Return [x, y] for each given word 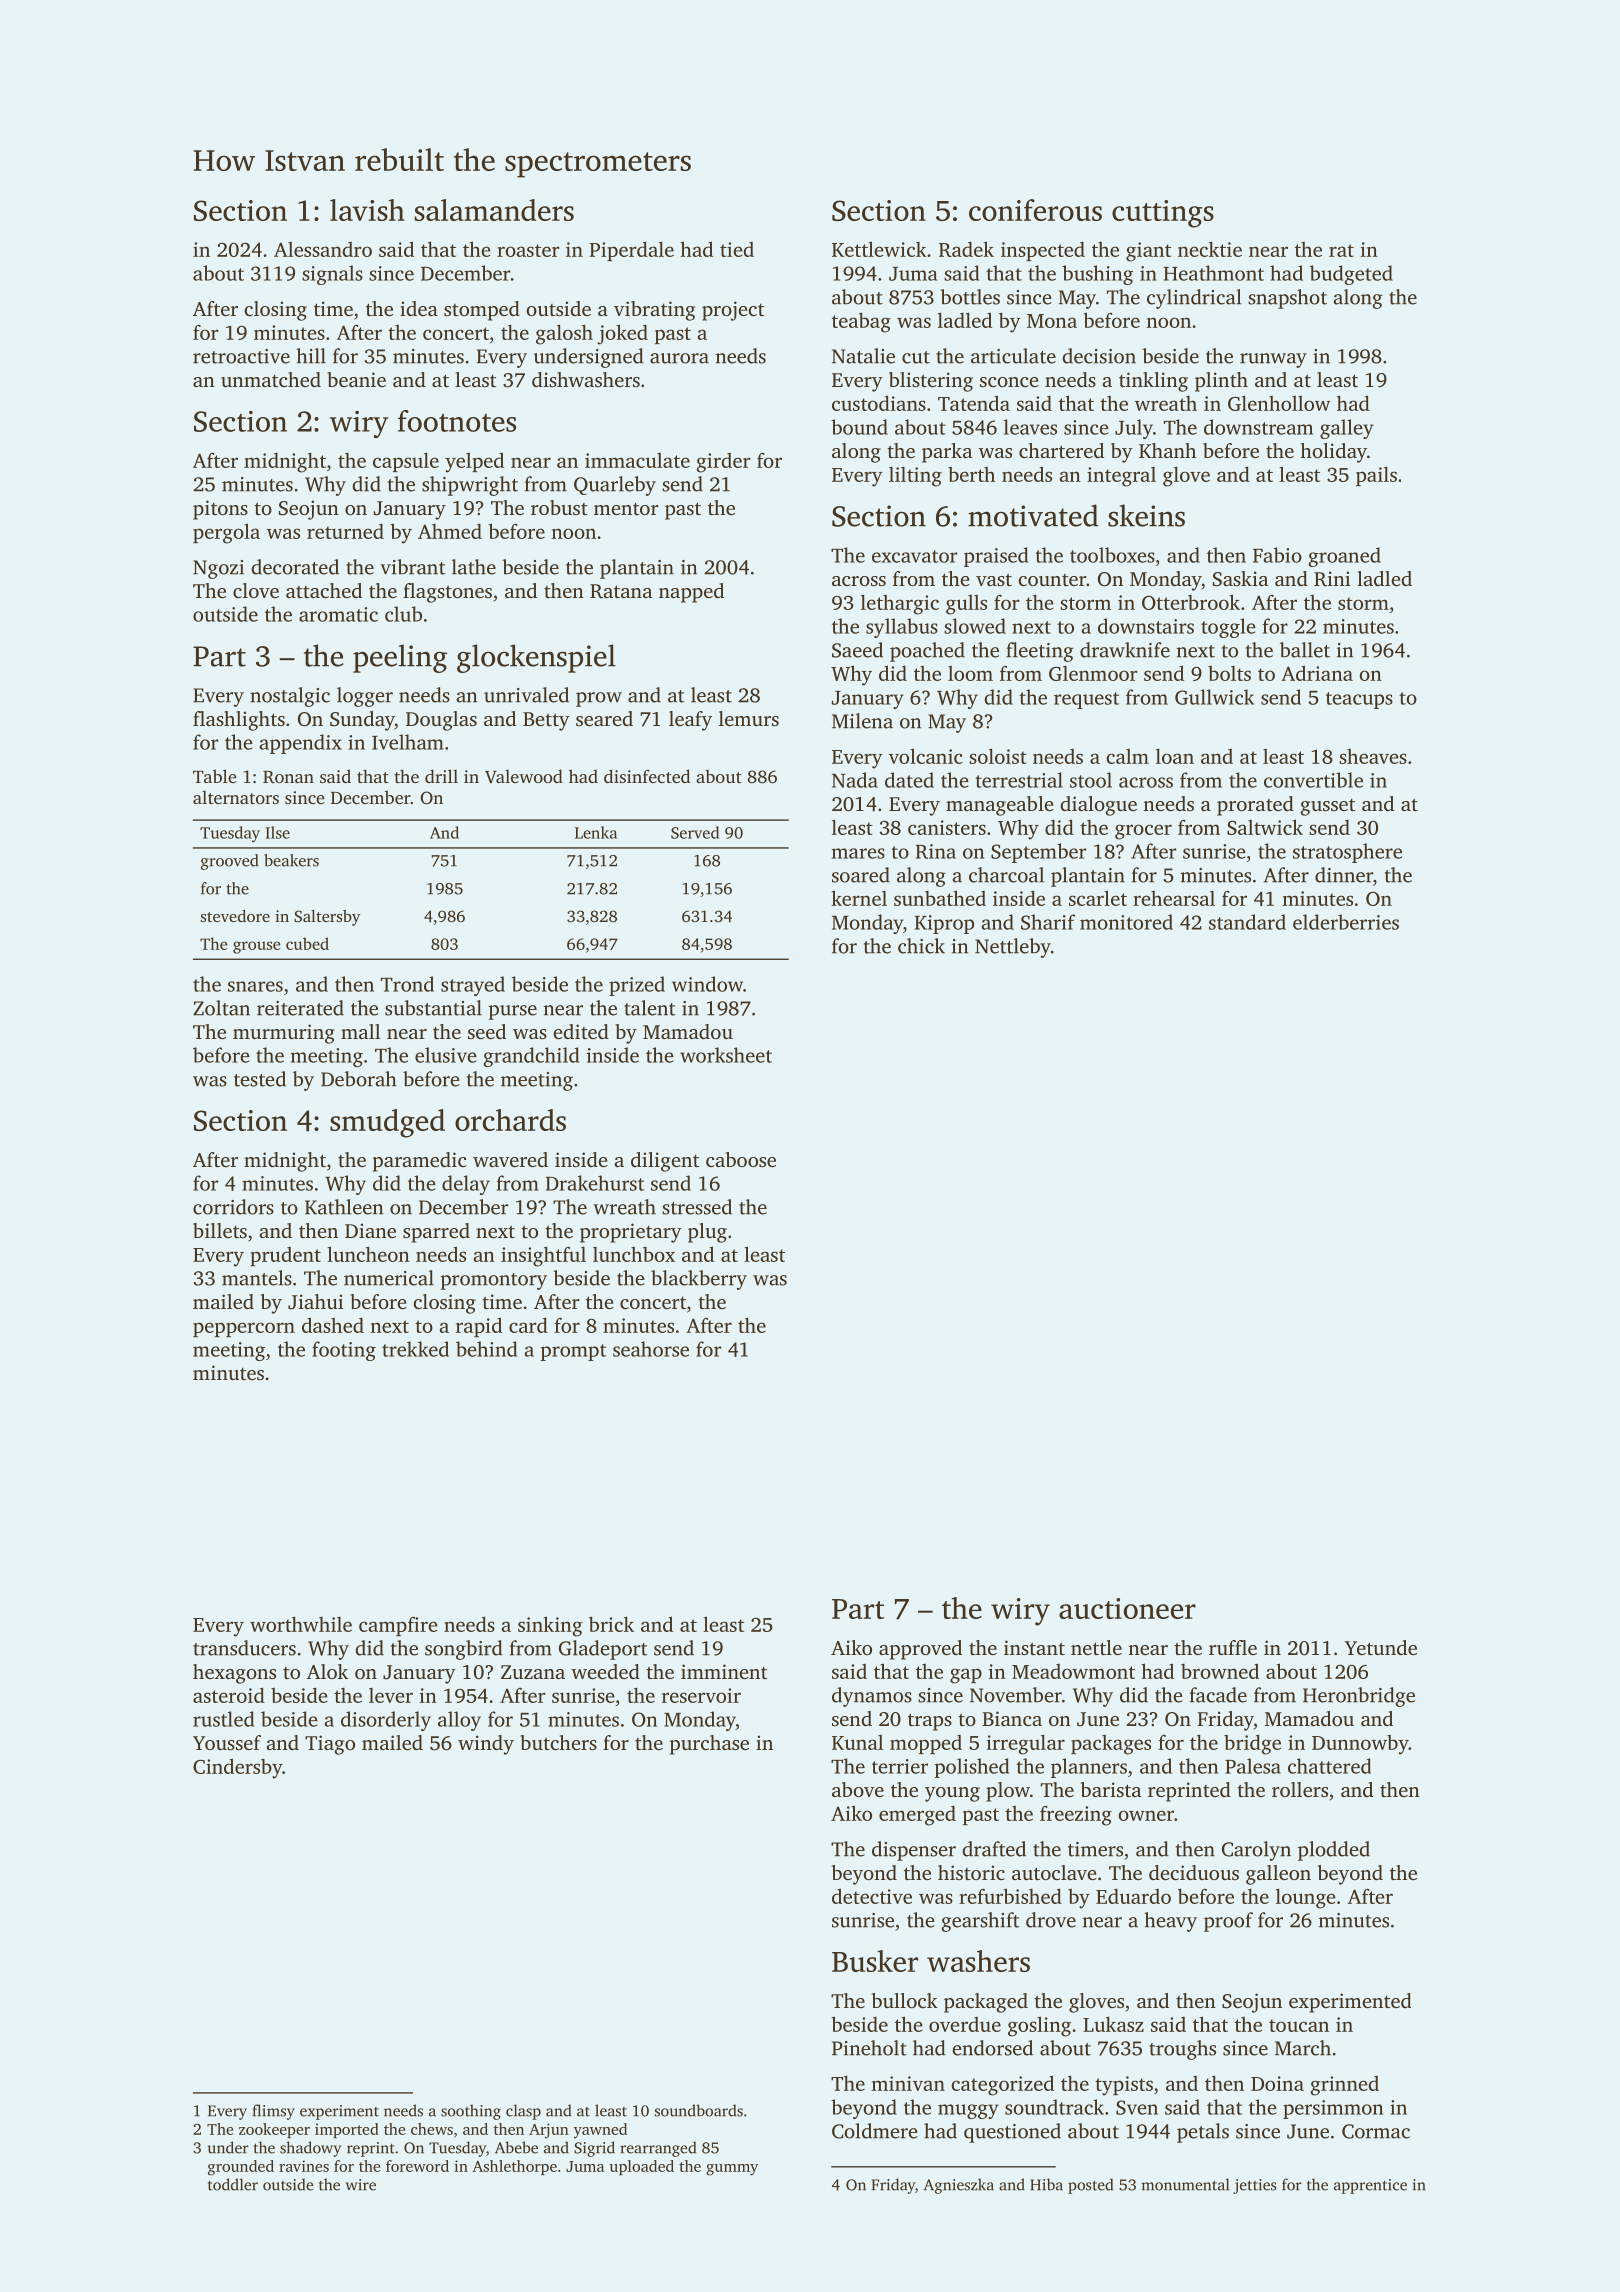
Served [695, 832]
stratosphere [1347, 853]
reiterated [300, 1008]
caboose [741, 1159]
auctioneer [1127, 1608]
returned [345, 531]
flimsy [274, 2112]
